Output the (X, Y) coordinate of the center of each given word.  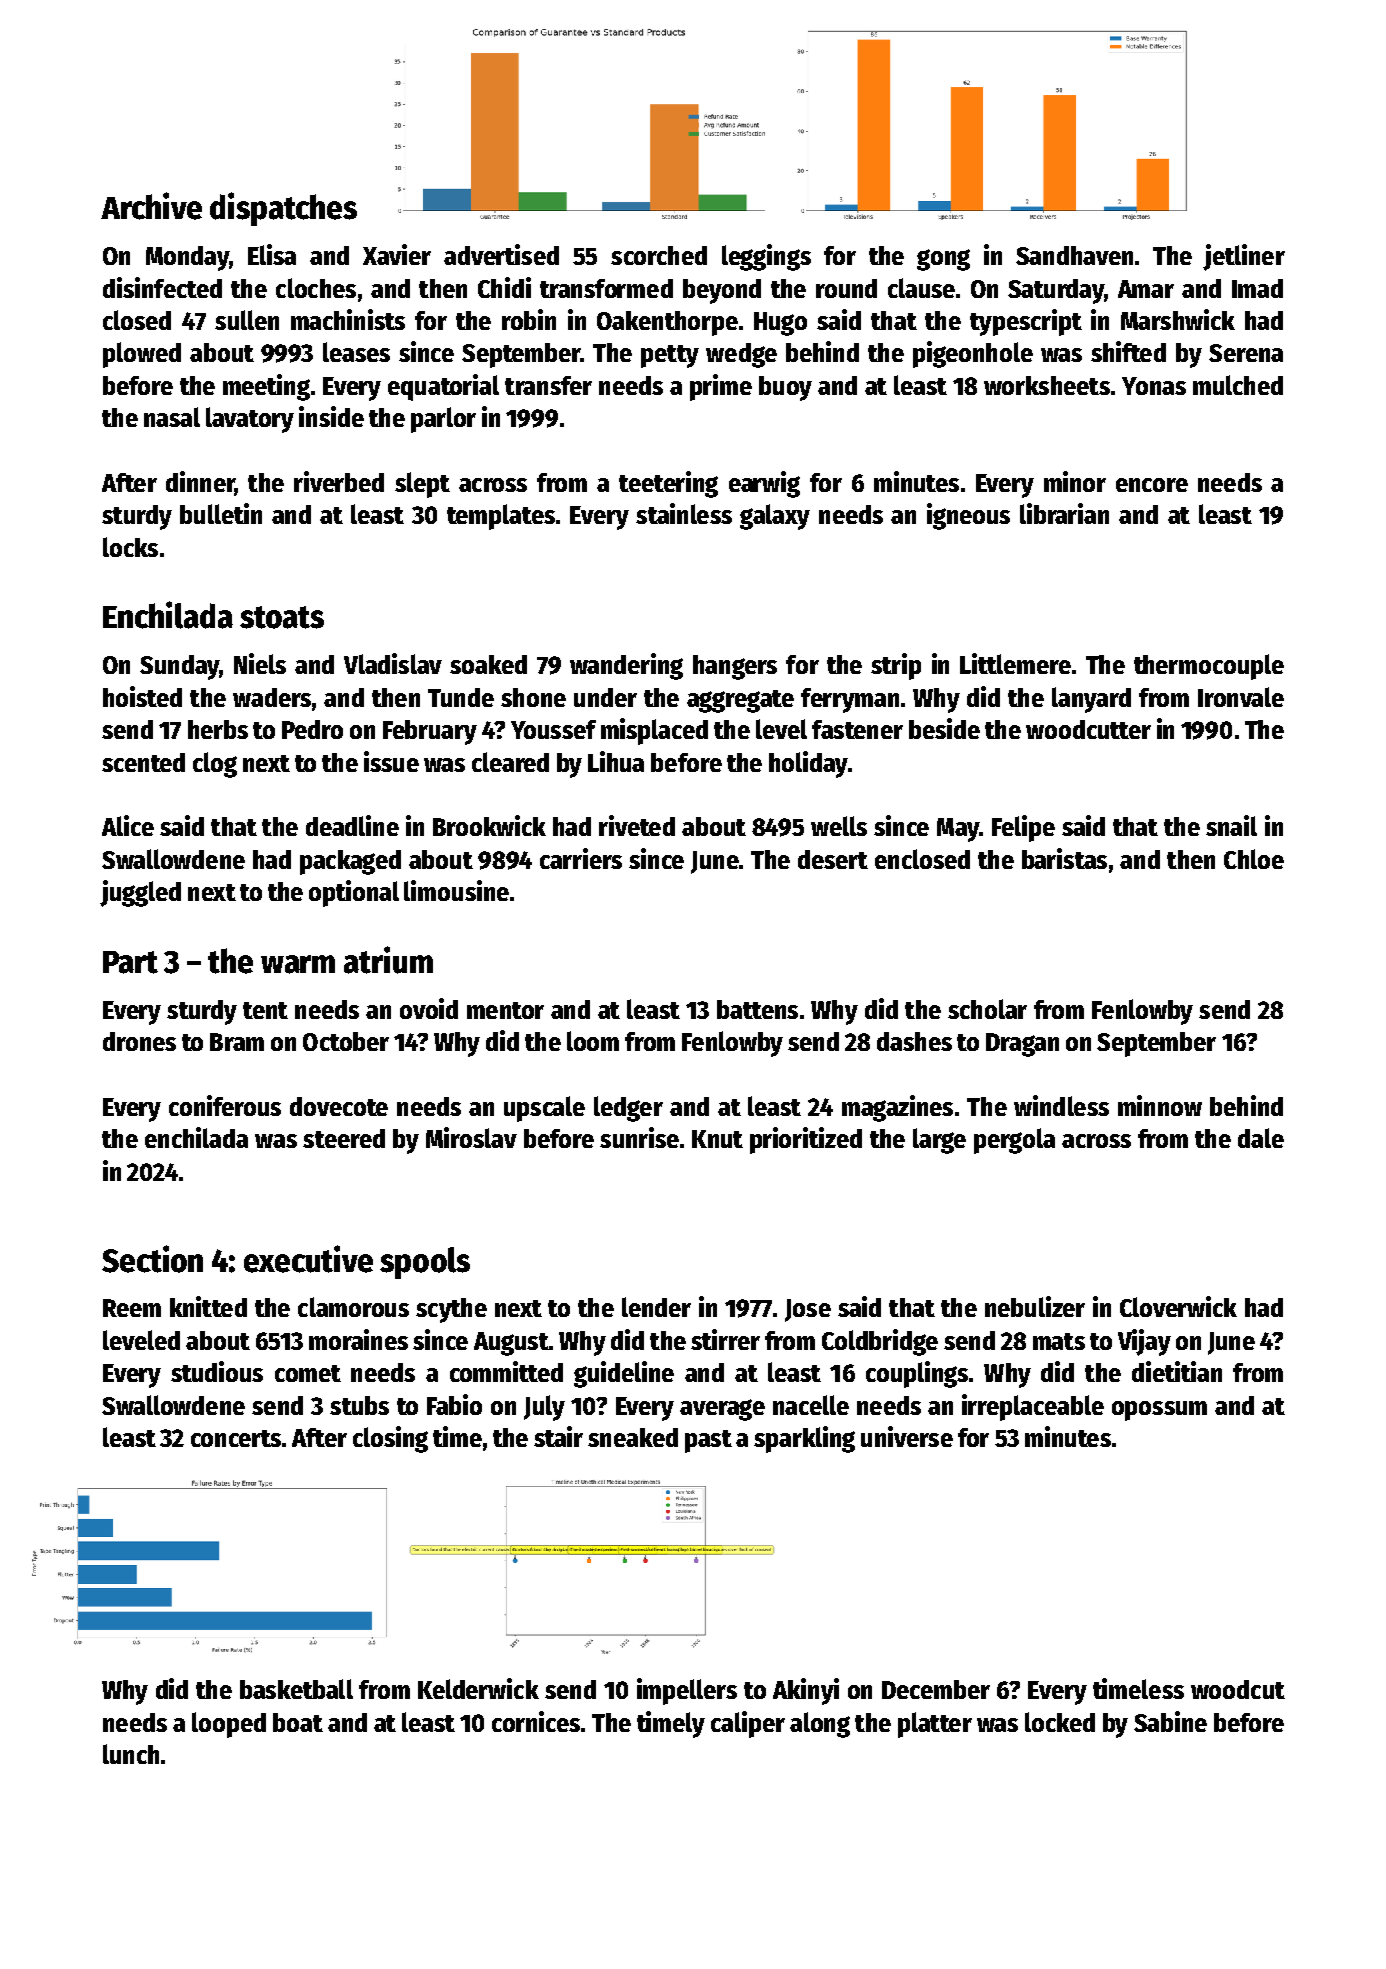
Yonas (1154, 386)
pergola (1014, 1141)
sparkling (804, 1439)
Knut (717, 1139)
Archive (151, 206)
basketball (296, 1689)
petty (670, 356)
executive (308, 1259)
